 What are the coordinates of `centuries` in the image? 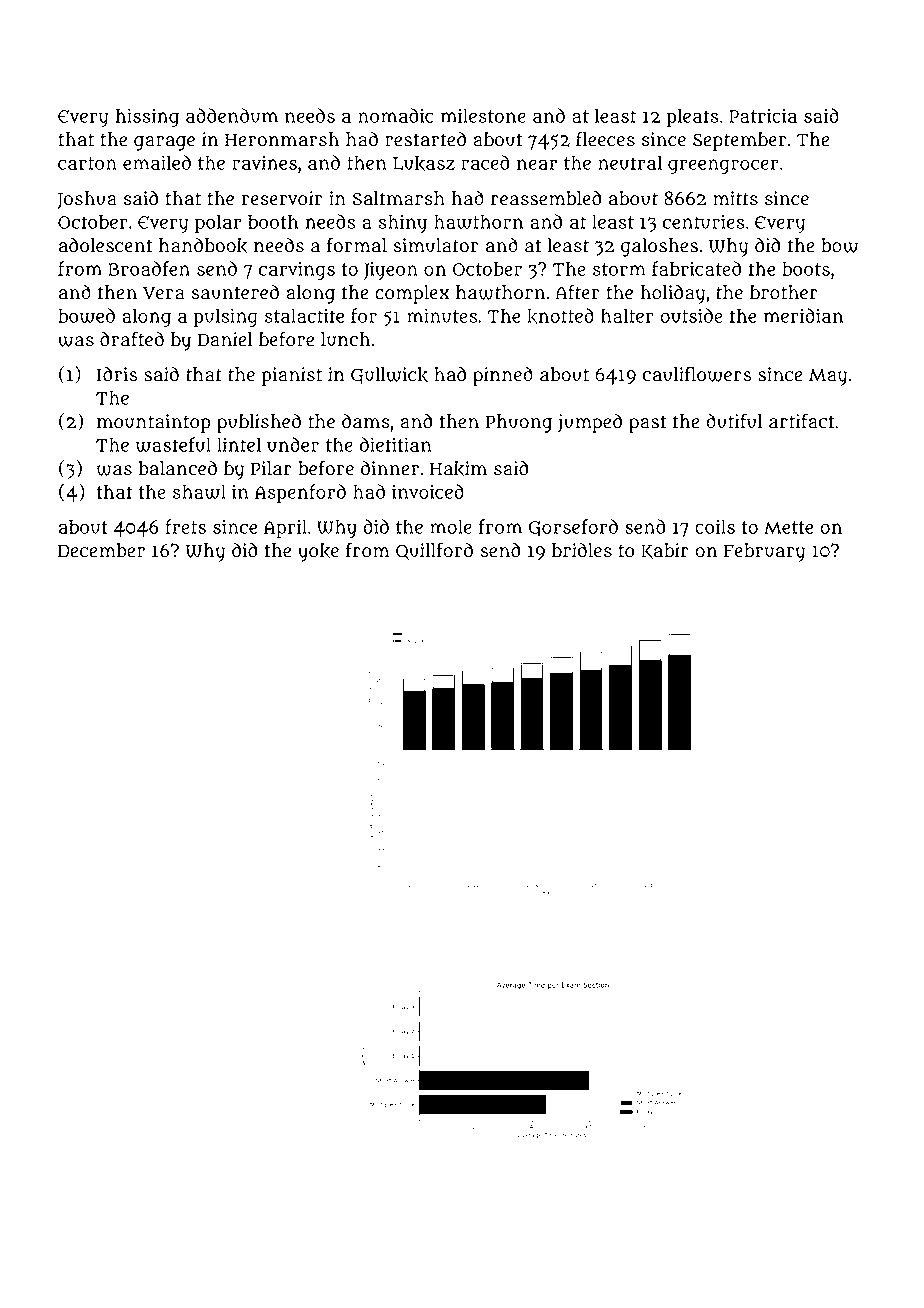 It's located at (704, 222).
